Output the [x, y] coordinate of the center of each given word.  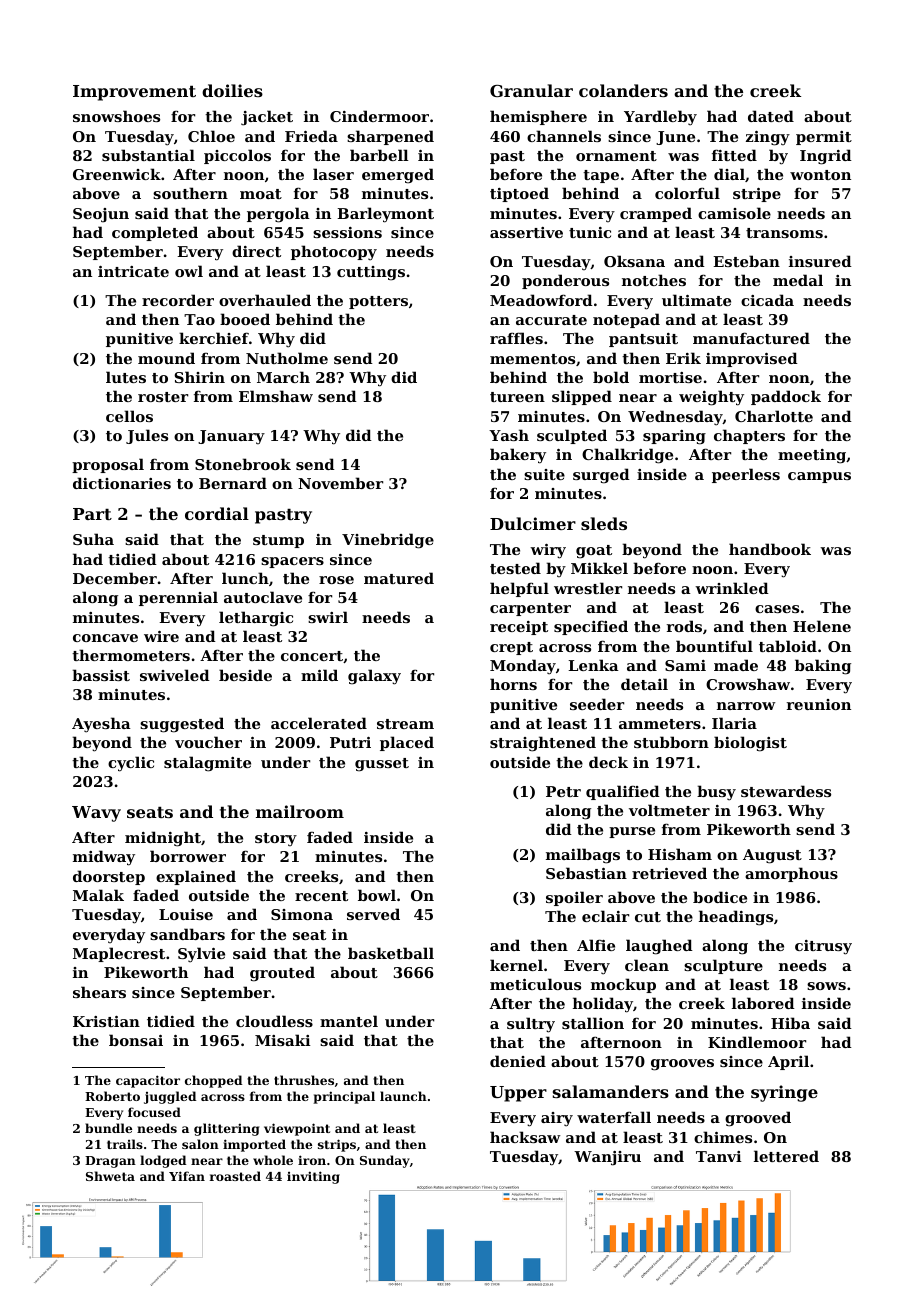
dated [771, 116]
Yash [509, 435]
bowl [377, 895]
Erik [683, 358]
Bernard [233, 483]
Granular [531, 90]
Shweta [110, 1176]
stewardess [786, 791]
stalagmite [207, 764]
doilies [232, 90]
